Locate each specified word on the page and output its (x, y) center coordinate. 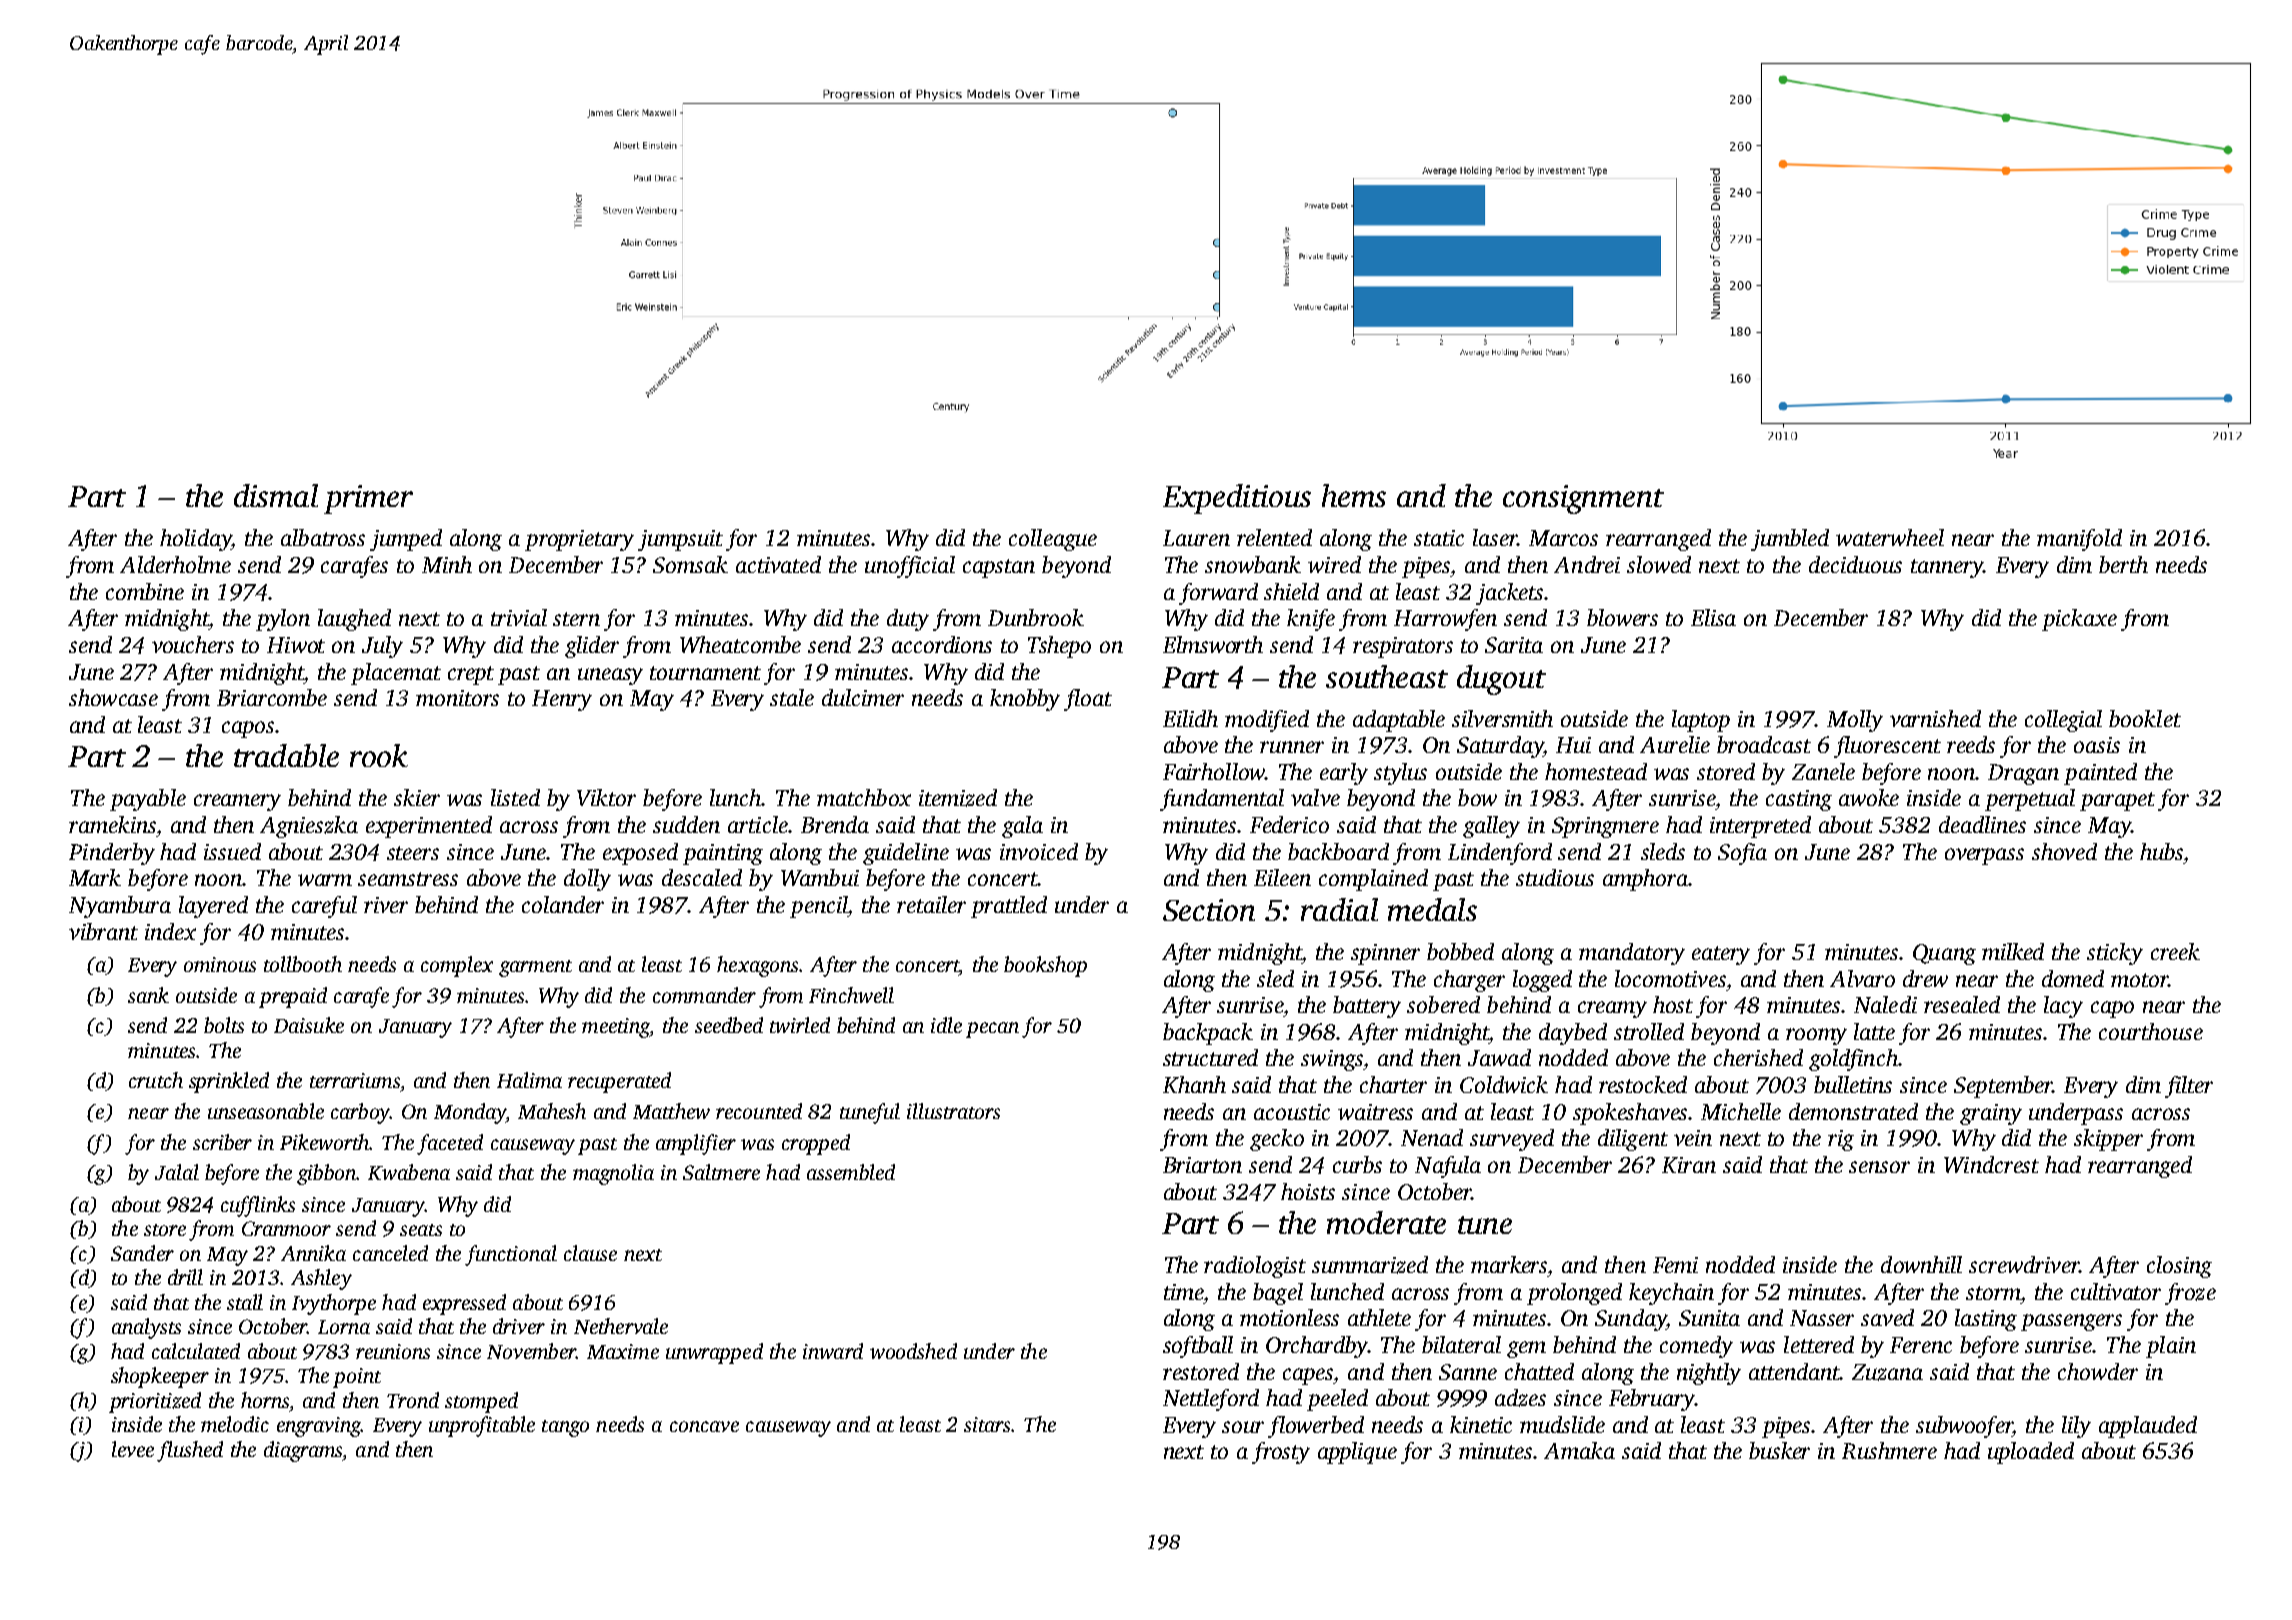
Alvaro (1862, 978)
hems (1354, 495)
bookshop (1045, 966)
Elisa (1713, 617)
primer (368, 499)
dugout (1501, 680)
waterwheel (1890, 537)
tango (565, 1428)
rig (1841, 1140)
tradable (286, 755)
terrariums (355, 1080)
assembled (851, 1172)
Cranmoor (286, 1228)
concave (704, 1426)
